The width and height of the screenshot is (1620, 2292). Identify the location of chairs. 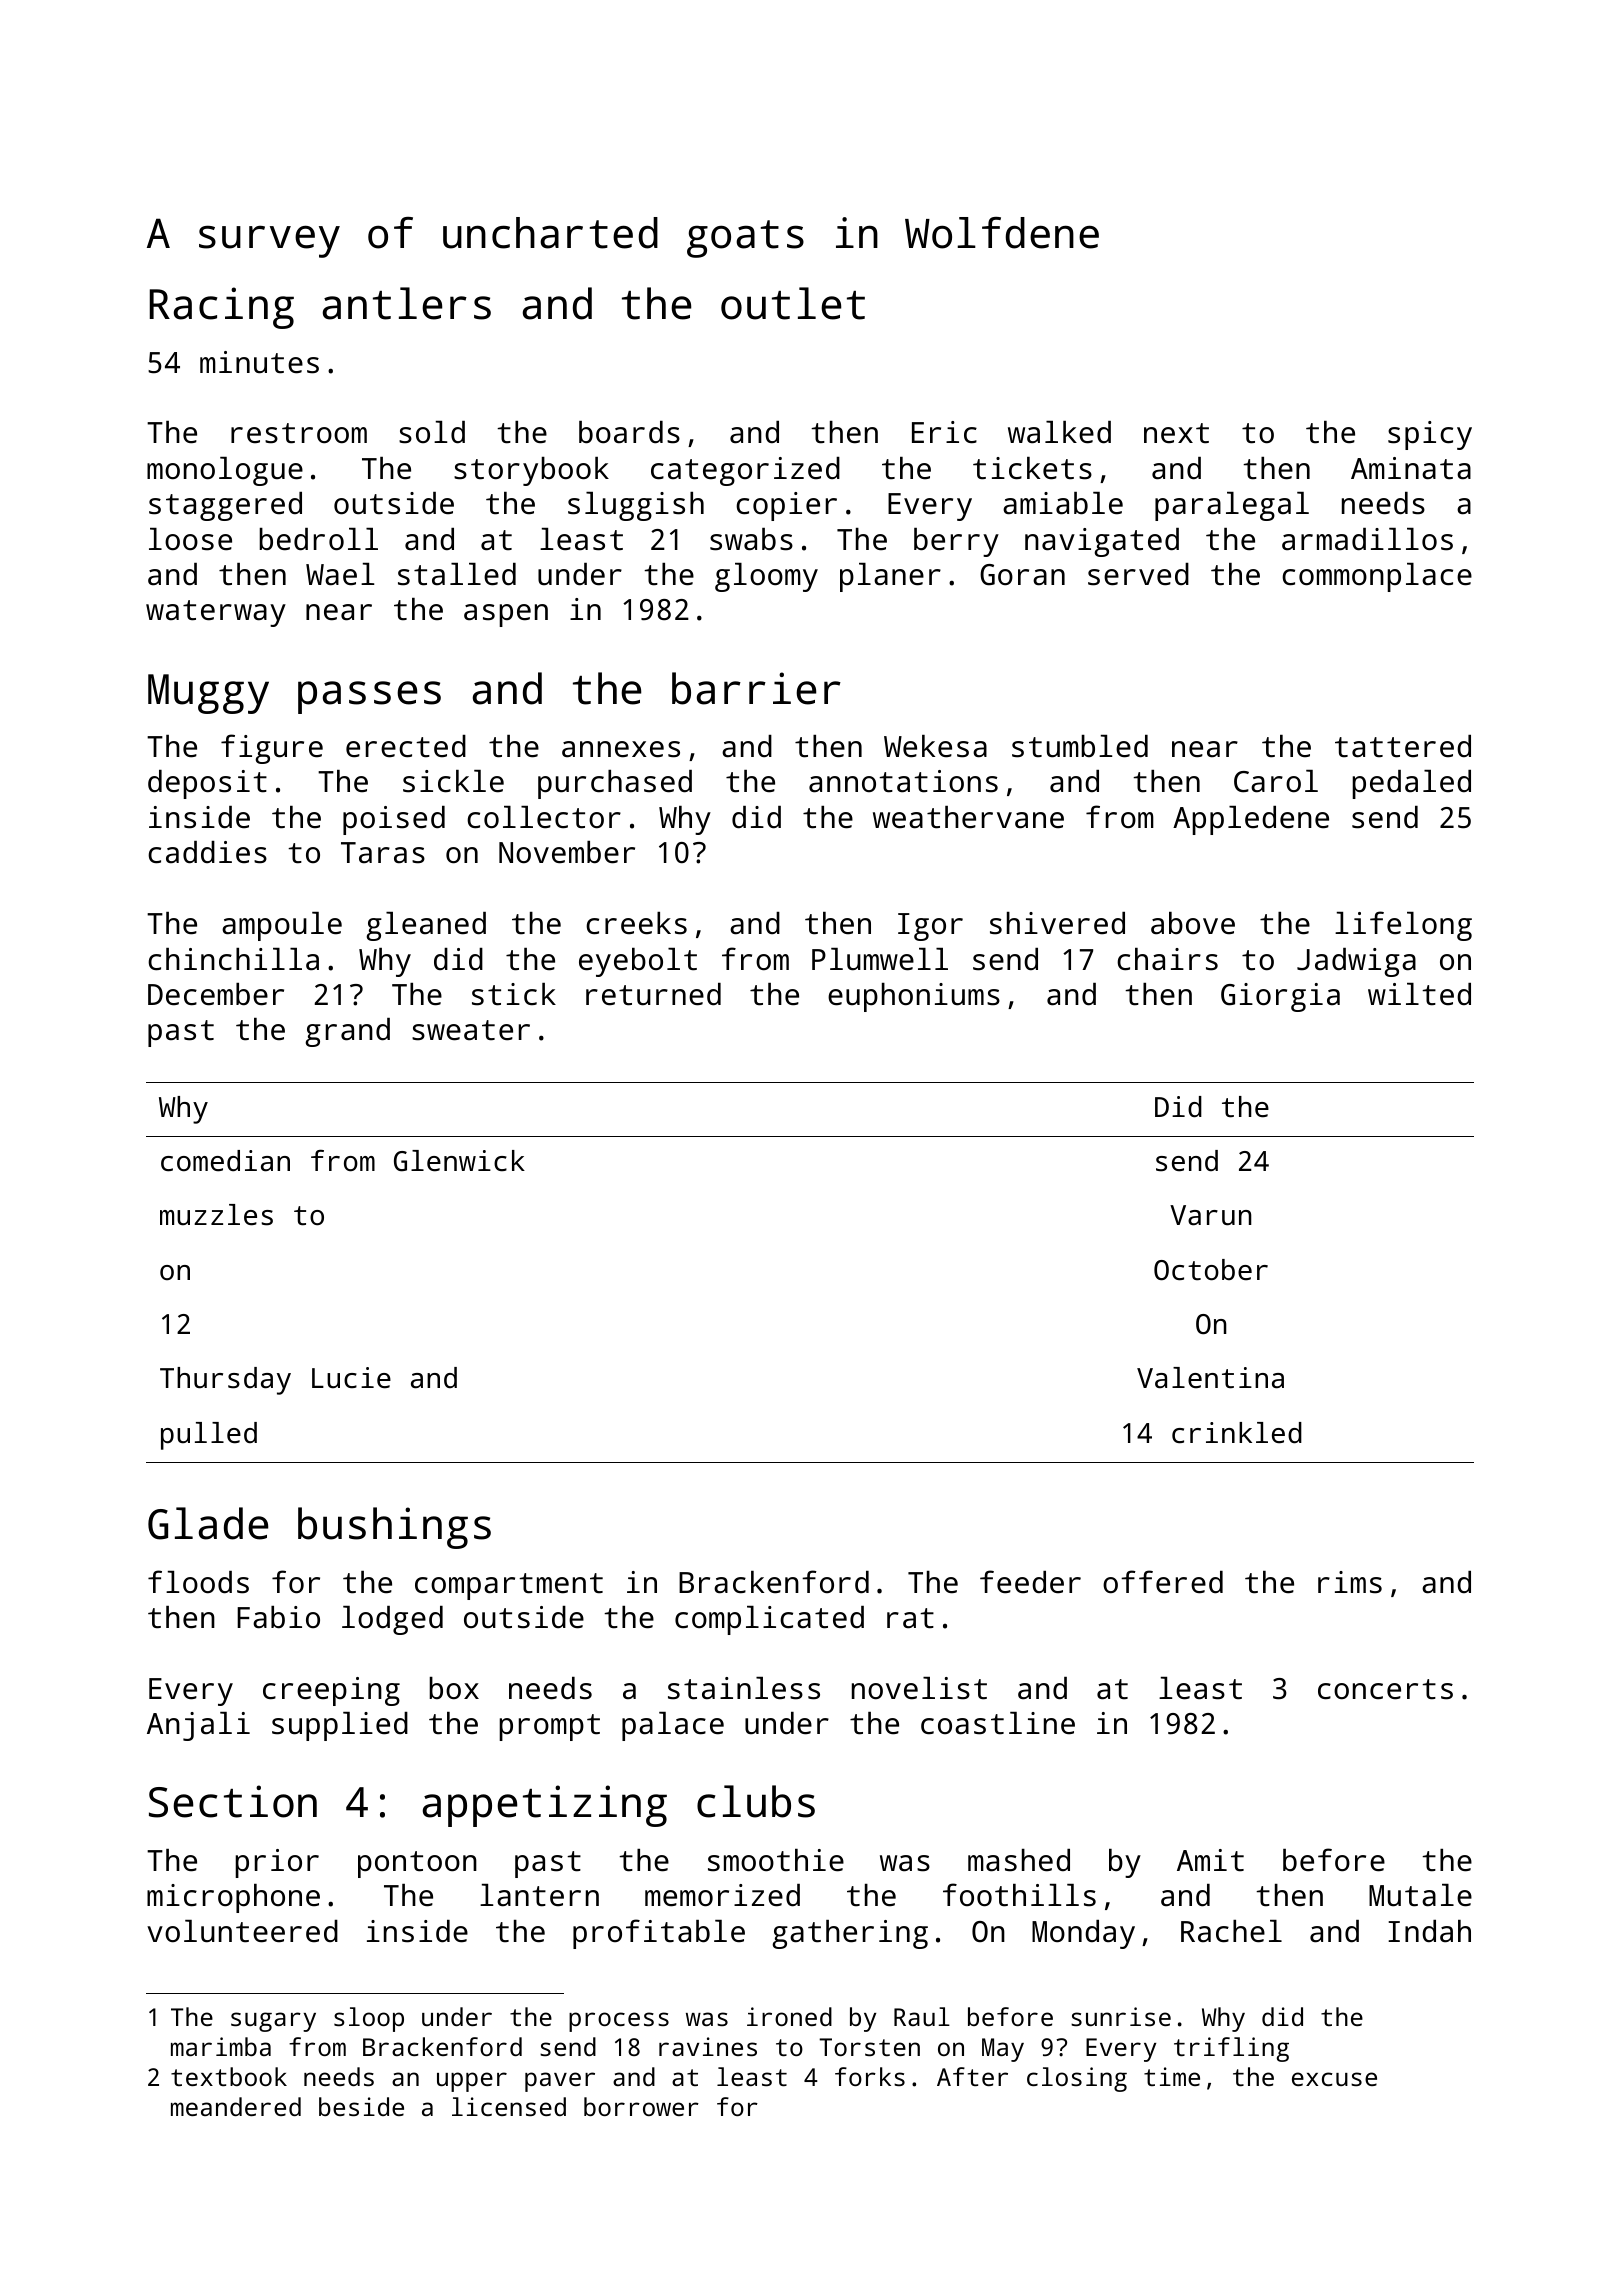
(1167, 959).
